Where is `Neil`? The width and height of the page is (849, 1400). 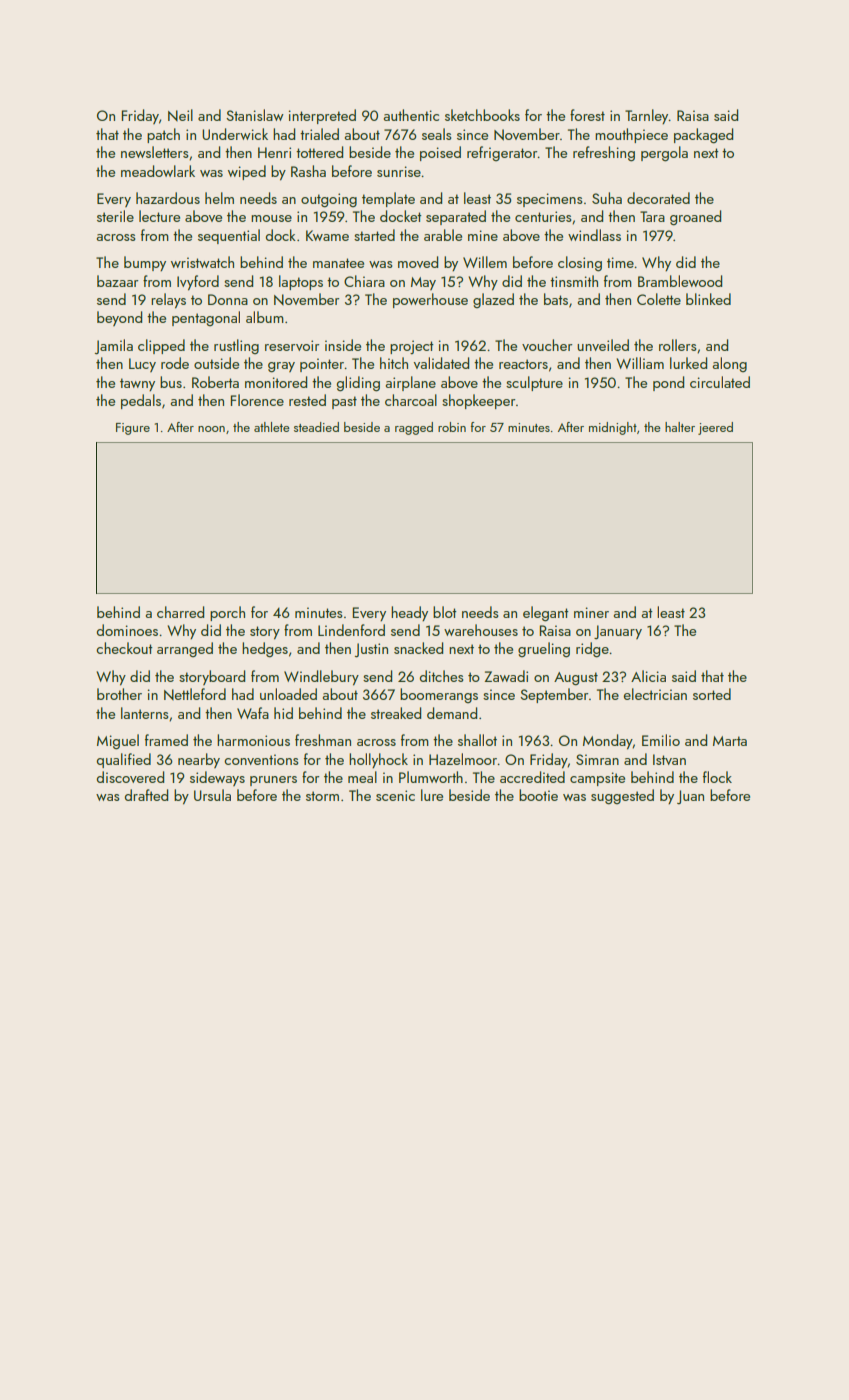 Neil is located at coordinates (180, 115).
